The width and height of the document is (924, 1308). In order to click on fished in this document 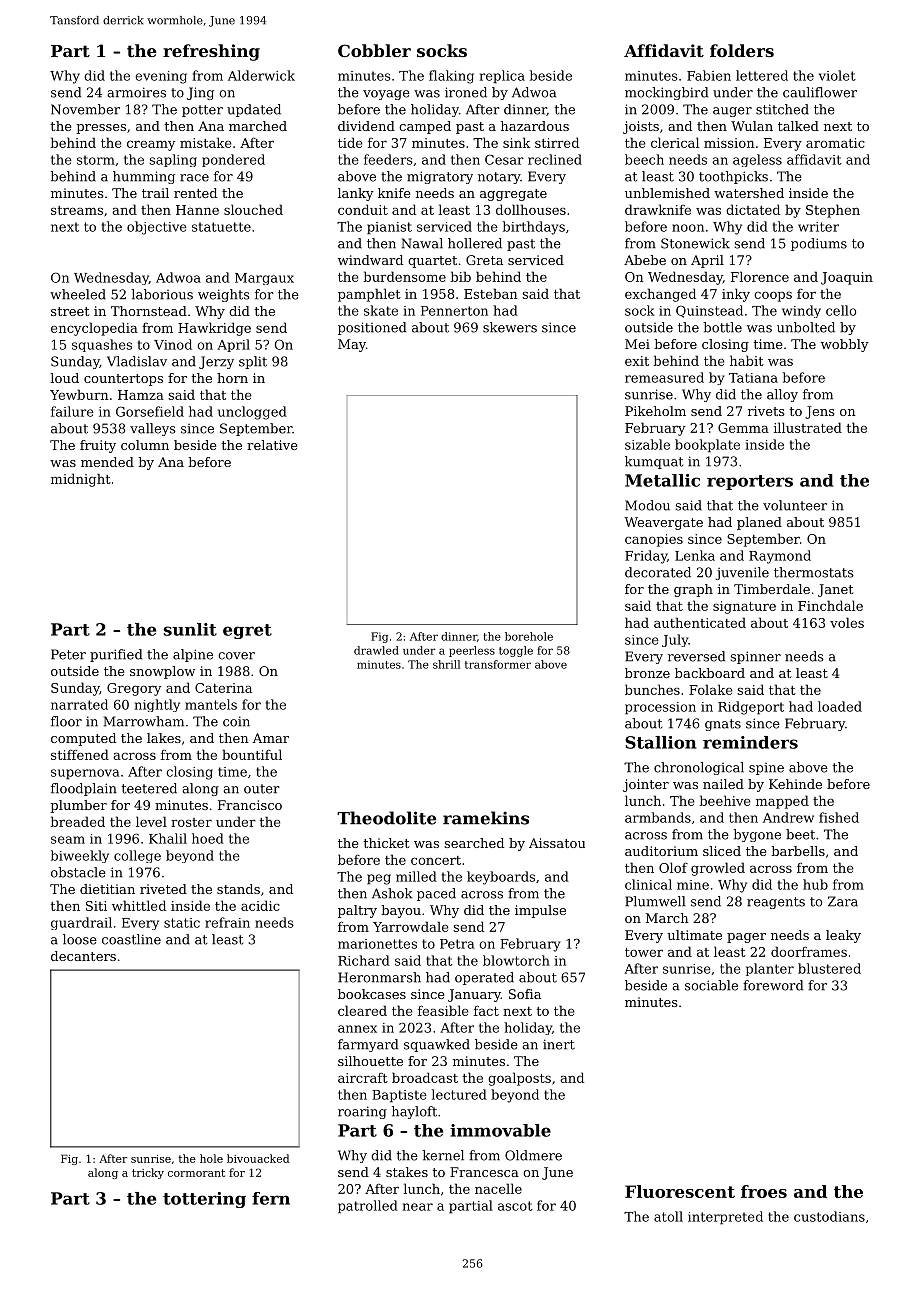, I will do `click(839, 817)`.
